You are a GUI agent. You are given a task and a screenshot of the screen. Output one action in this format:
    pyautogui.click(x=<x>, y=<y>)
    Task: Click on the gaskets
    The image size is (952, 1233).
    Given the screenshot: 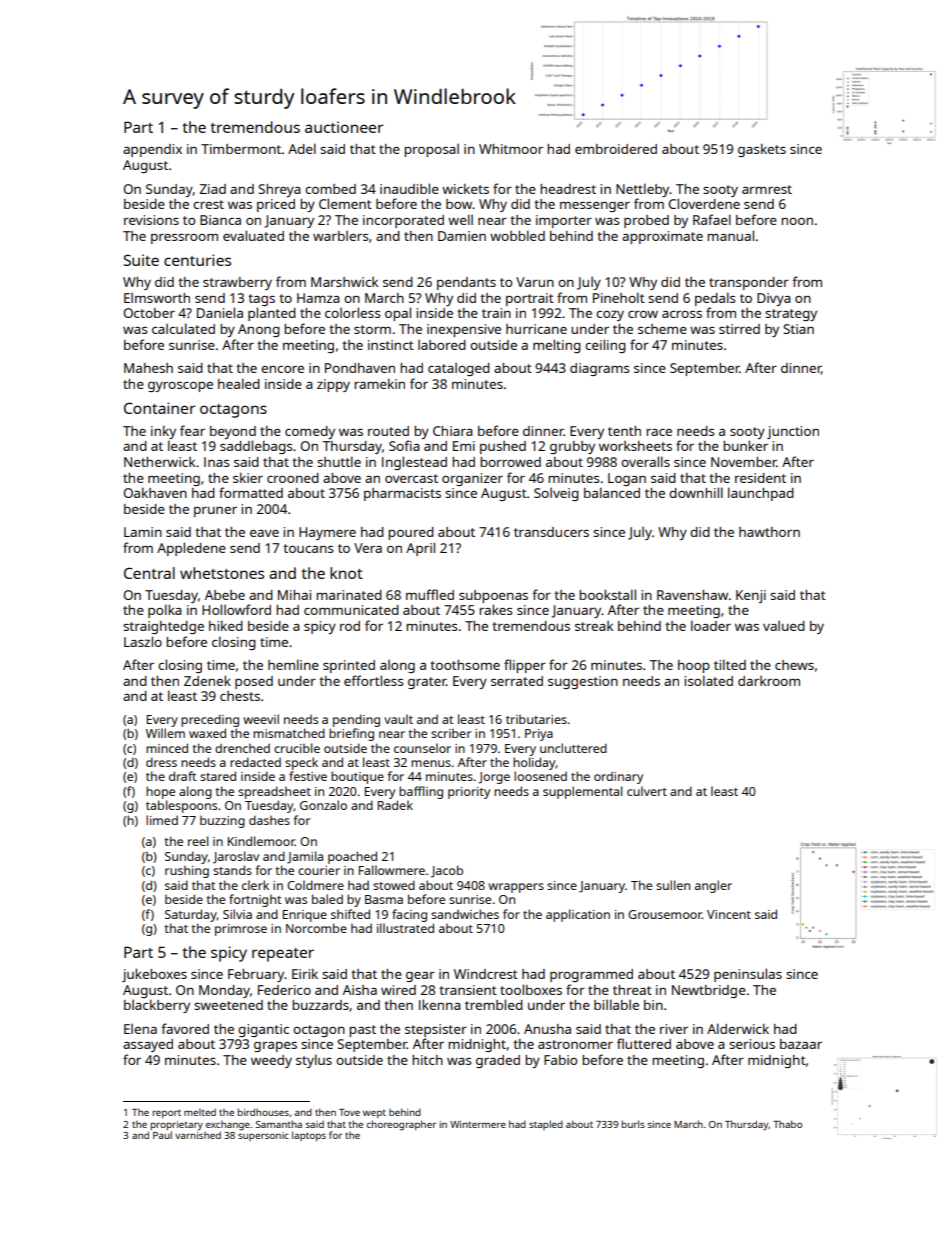 What is the action you would take?
    pyautogui.click(x=762, y=150)
